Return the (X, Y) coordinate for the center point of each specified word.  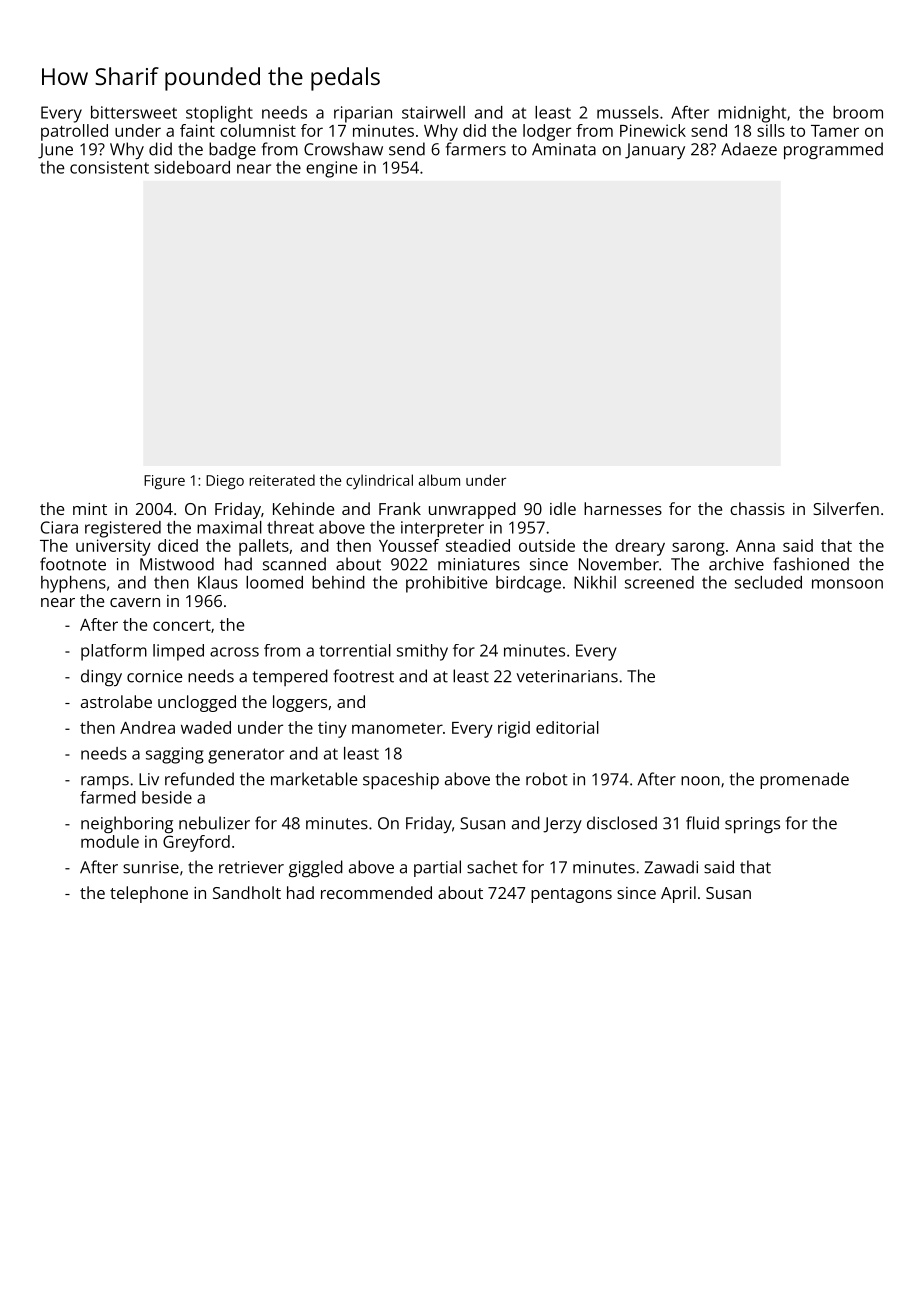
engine (331, 169)
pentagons (571, 895)
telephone (149, 894)
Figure (164, 482)
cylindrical (379, 481)
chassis (757, 508)
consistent (109, 167)
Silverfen (846, 508)
